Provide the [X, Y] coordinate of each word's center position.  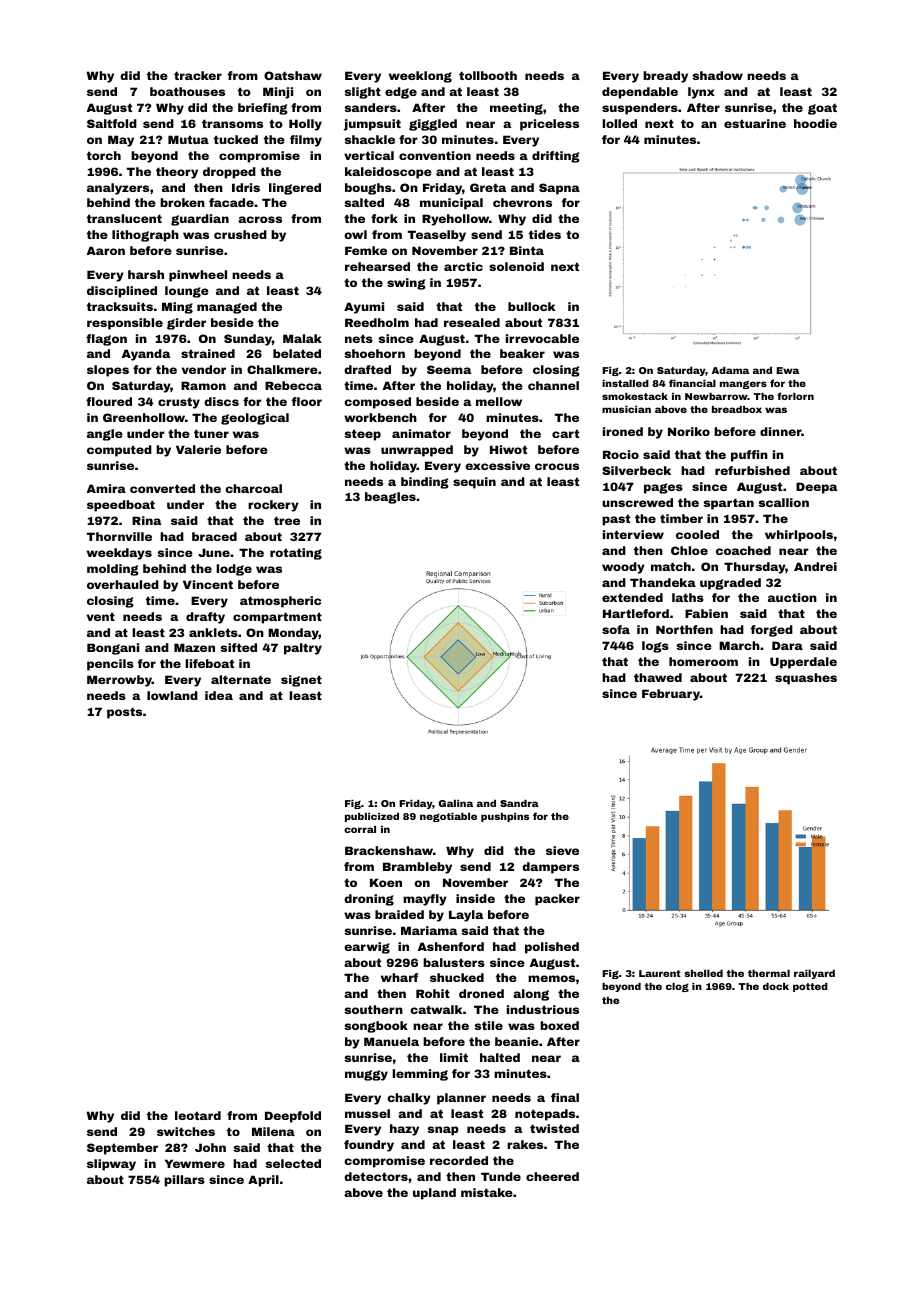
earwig [367, 948]
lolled [619, 123]
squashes [806, 679]
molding [113, 570]
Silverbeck [636, 470]
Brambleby [417, 868]
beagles [390, 498]
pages [663, 488]
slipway [111, 1165]
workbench [380, 417]
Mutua [188, 139]
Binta [527, 250]
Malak [302, 338]
